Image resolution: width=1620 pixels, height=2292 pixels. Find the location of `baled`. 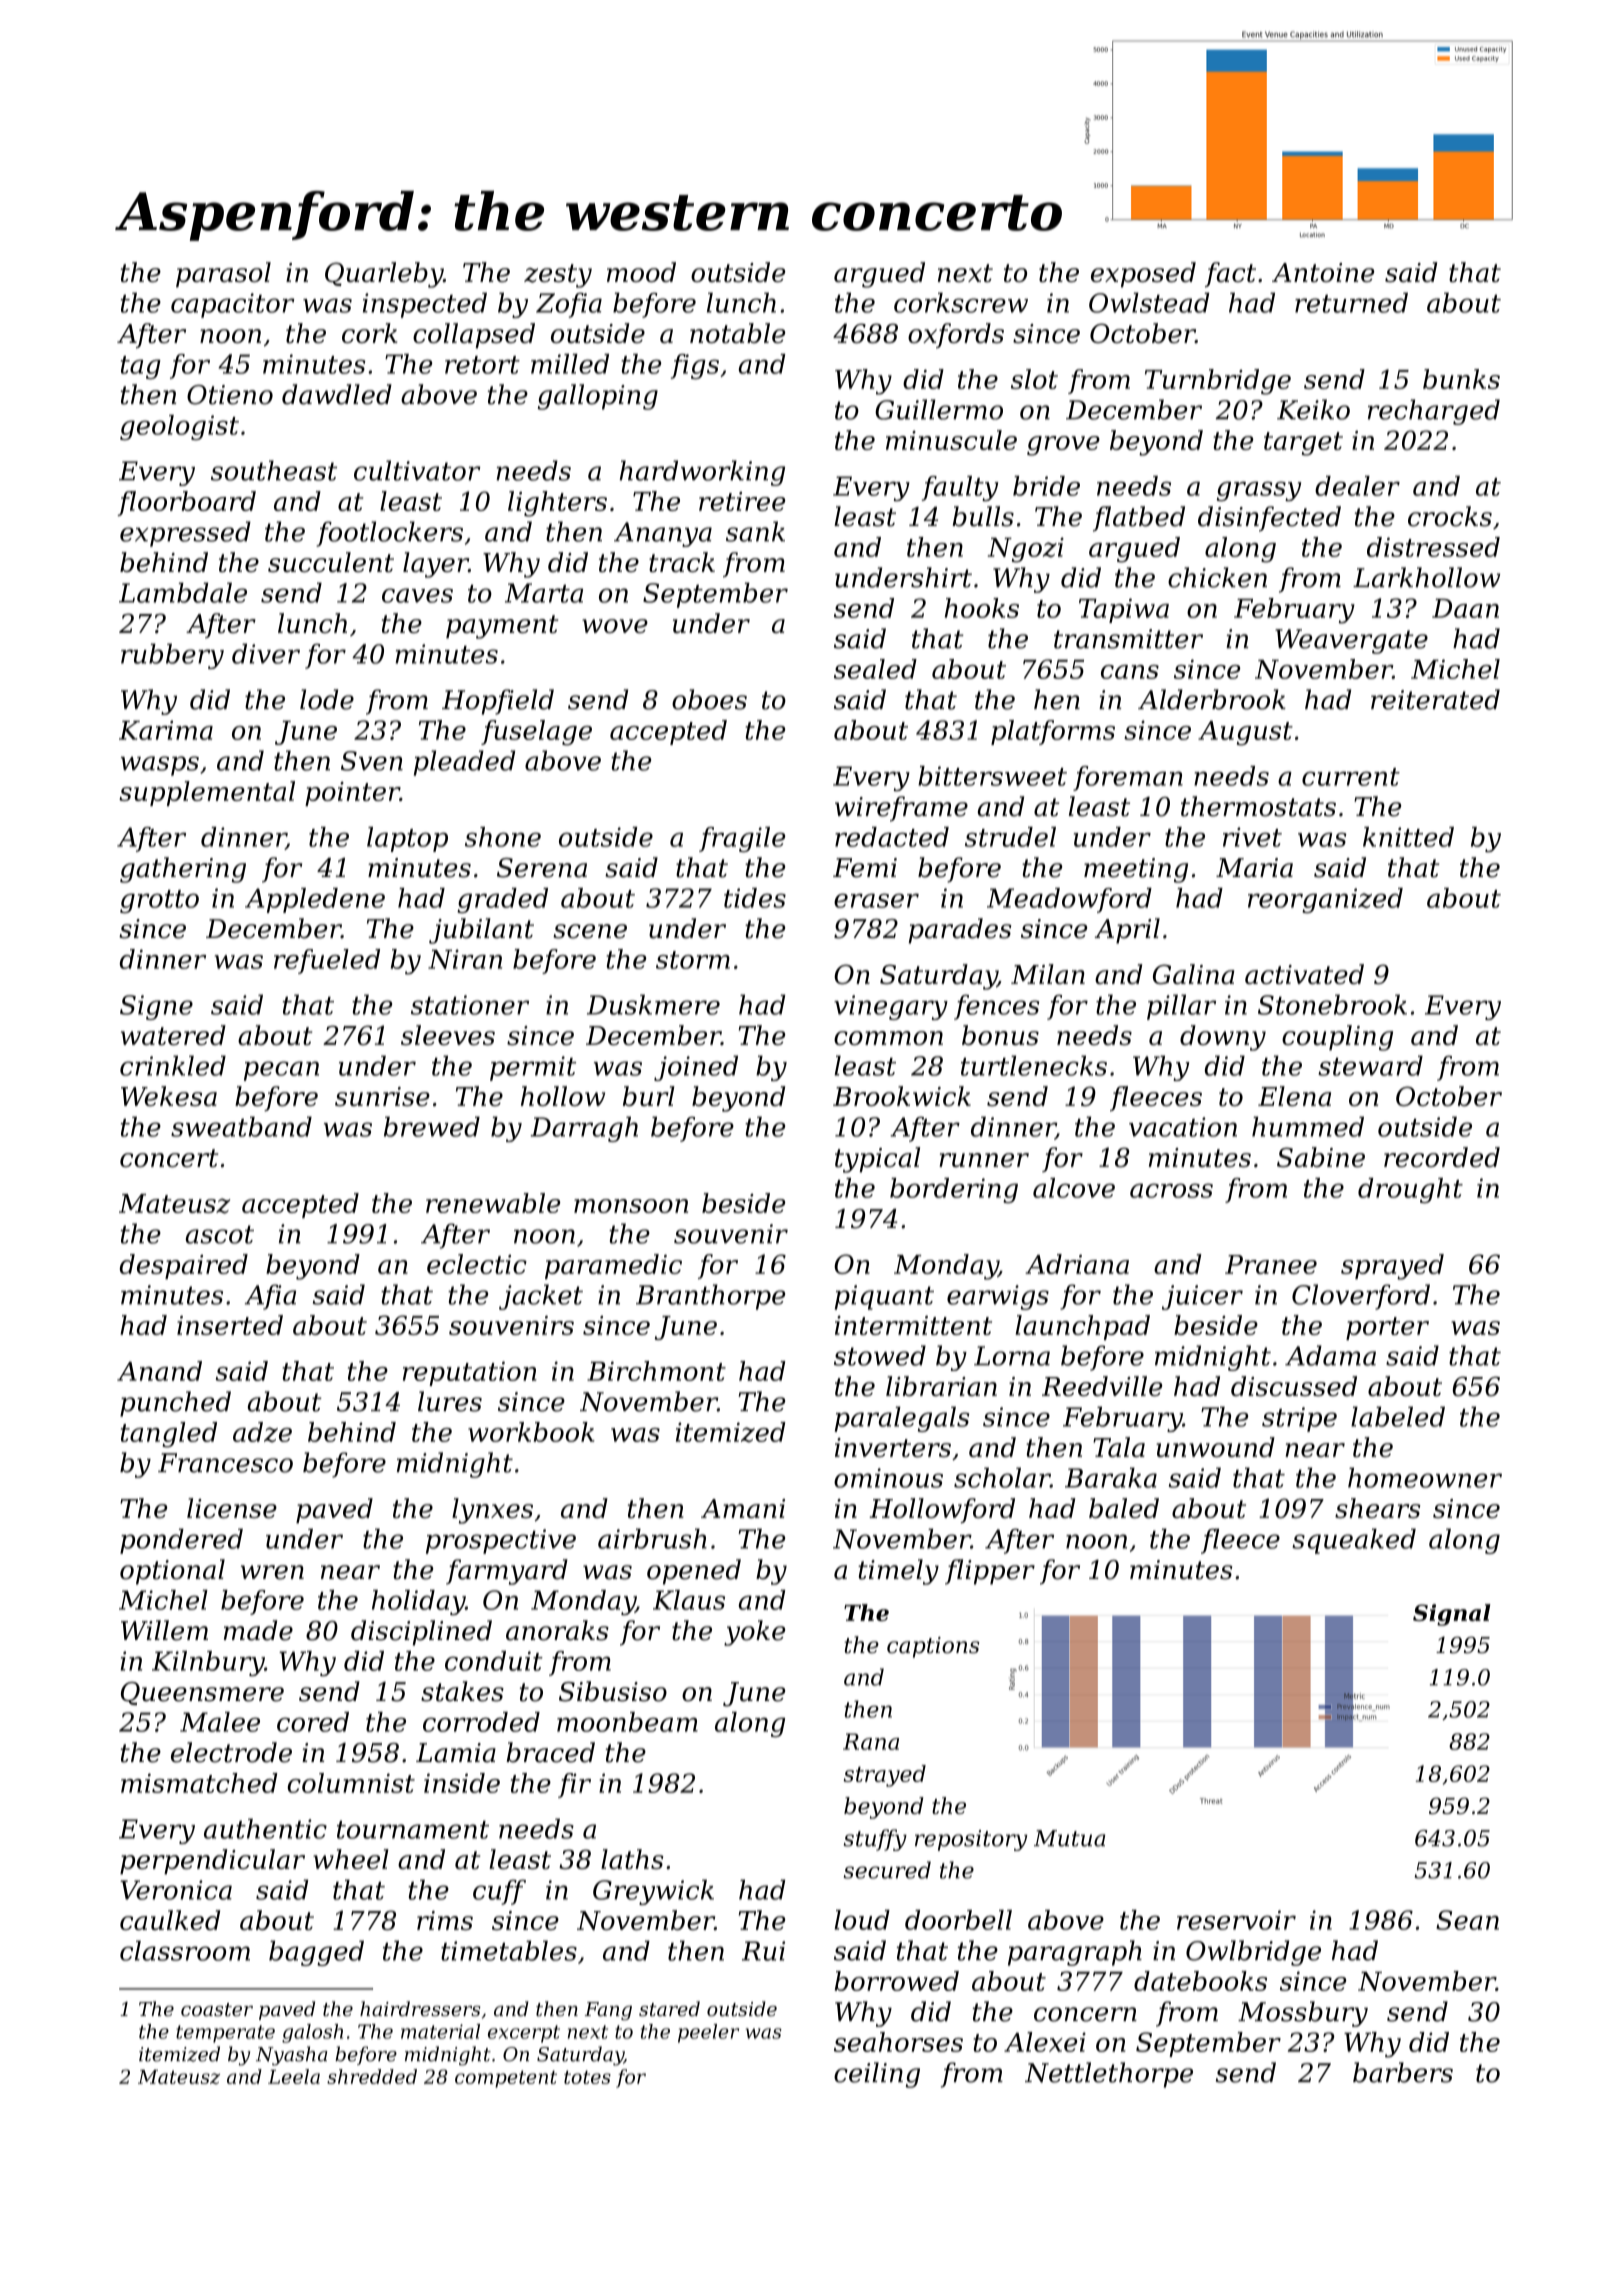

baled is located at coordinates (1124, 1508).
